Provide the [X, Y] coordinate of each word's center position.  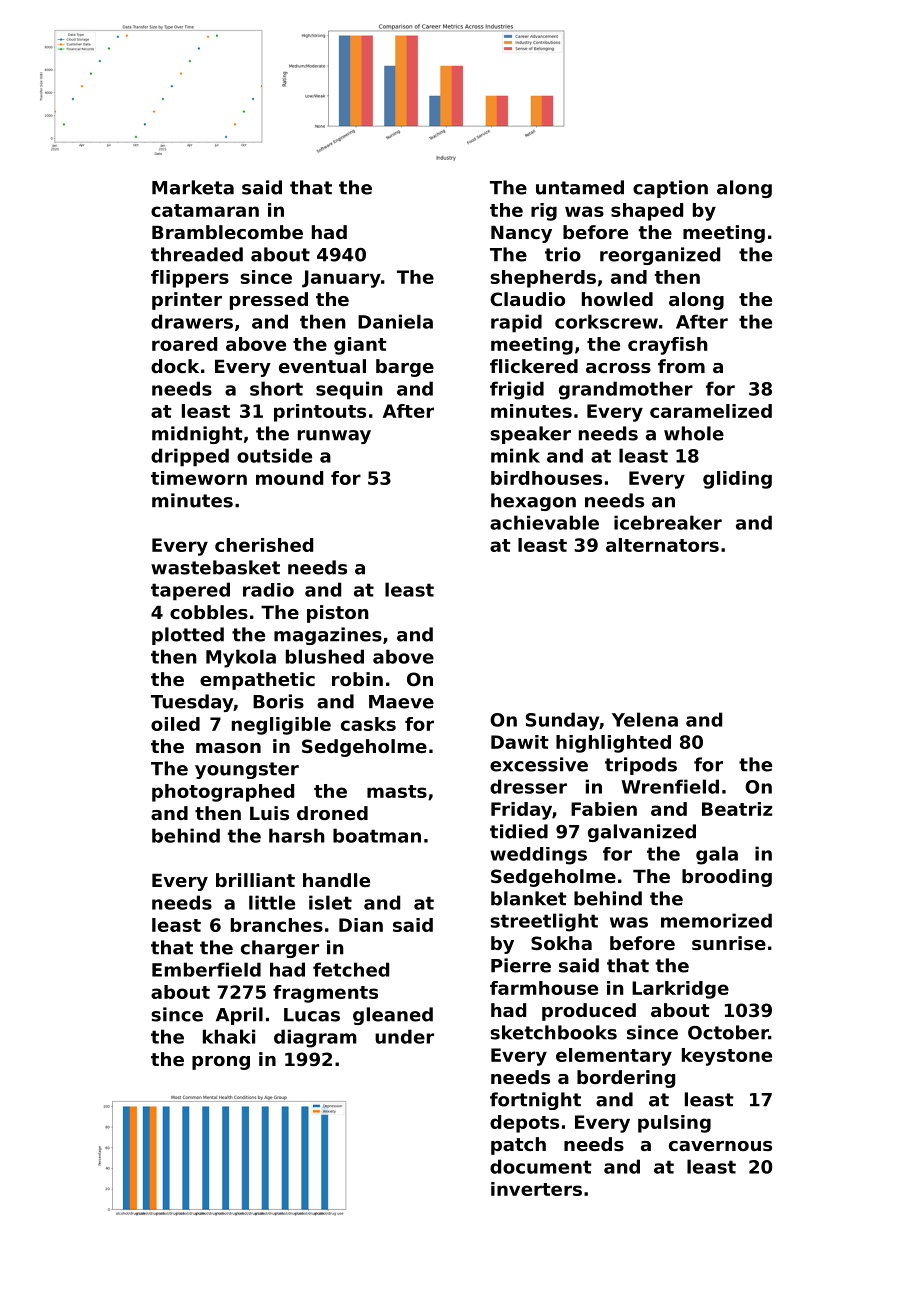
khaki [229, 1036]
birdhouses [546, 478]
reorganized [660, 256]
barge [405, 368]
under [404, 1036]
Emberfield [206, 969]
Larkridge [680, 990]
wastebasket [215, 567]
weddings [538, 856]
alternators [662, 545]
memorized [716, 920]
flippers [190, 279]
